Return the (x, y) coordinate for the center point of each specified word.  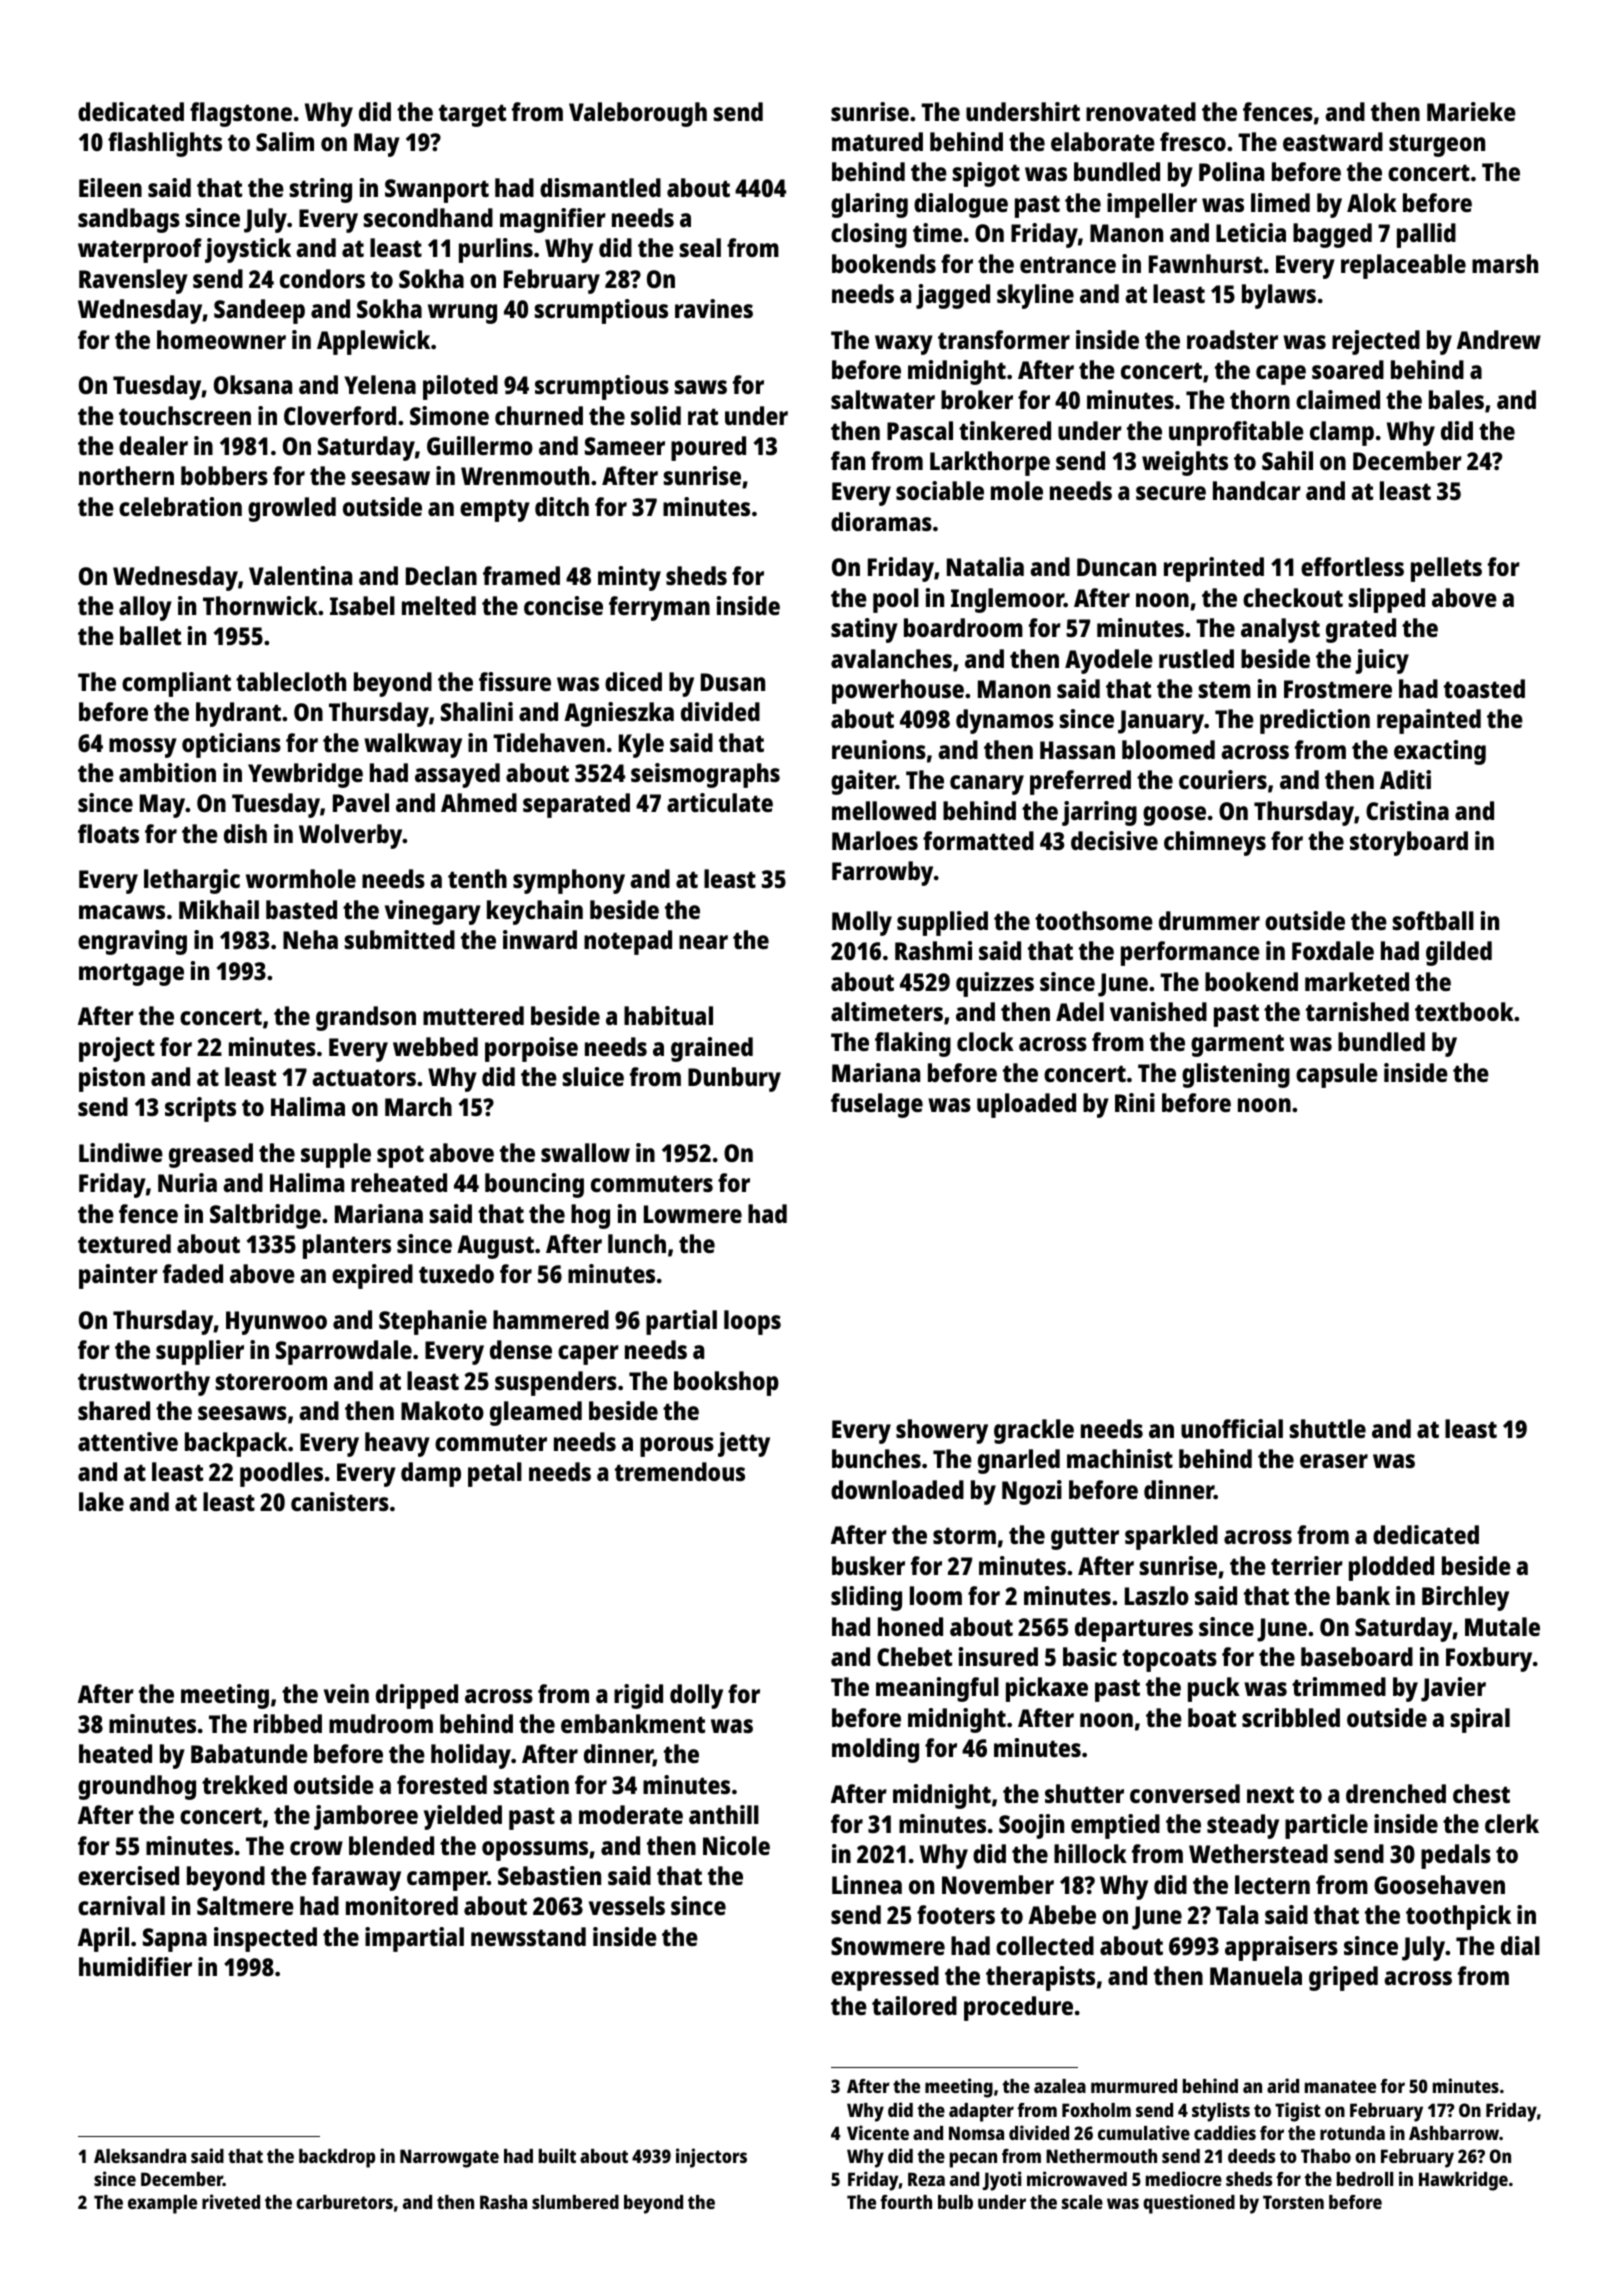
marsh (1505, 263)
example (162, 2204)
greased (211, 1155)
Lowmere (693, 1214)
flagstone (241, 114)
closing (869, 235)
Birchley (1465, 1598)
